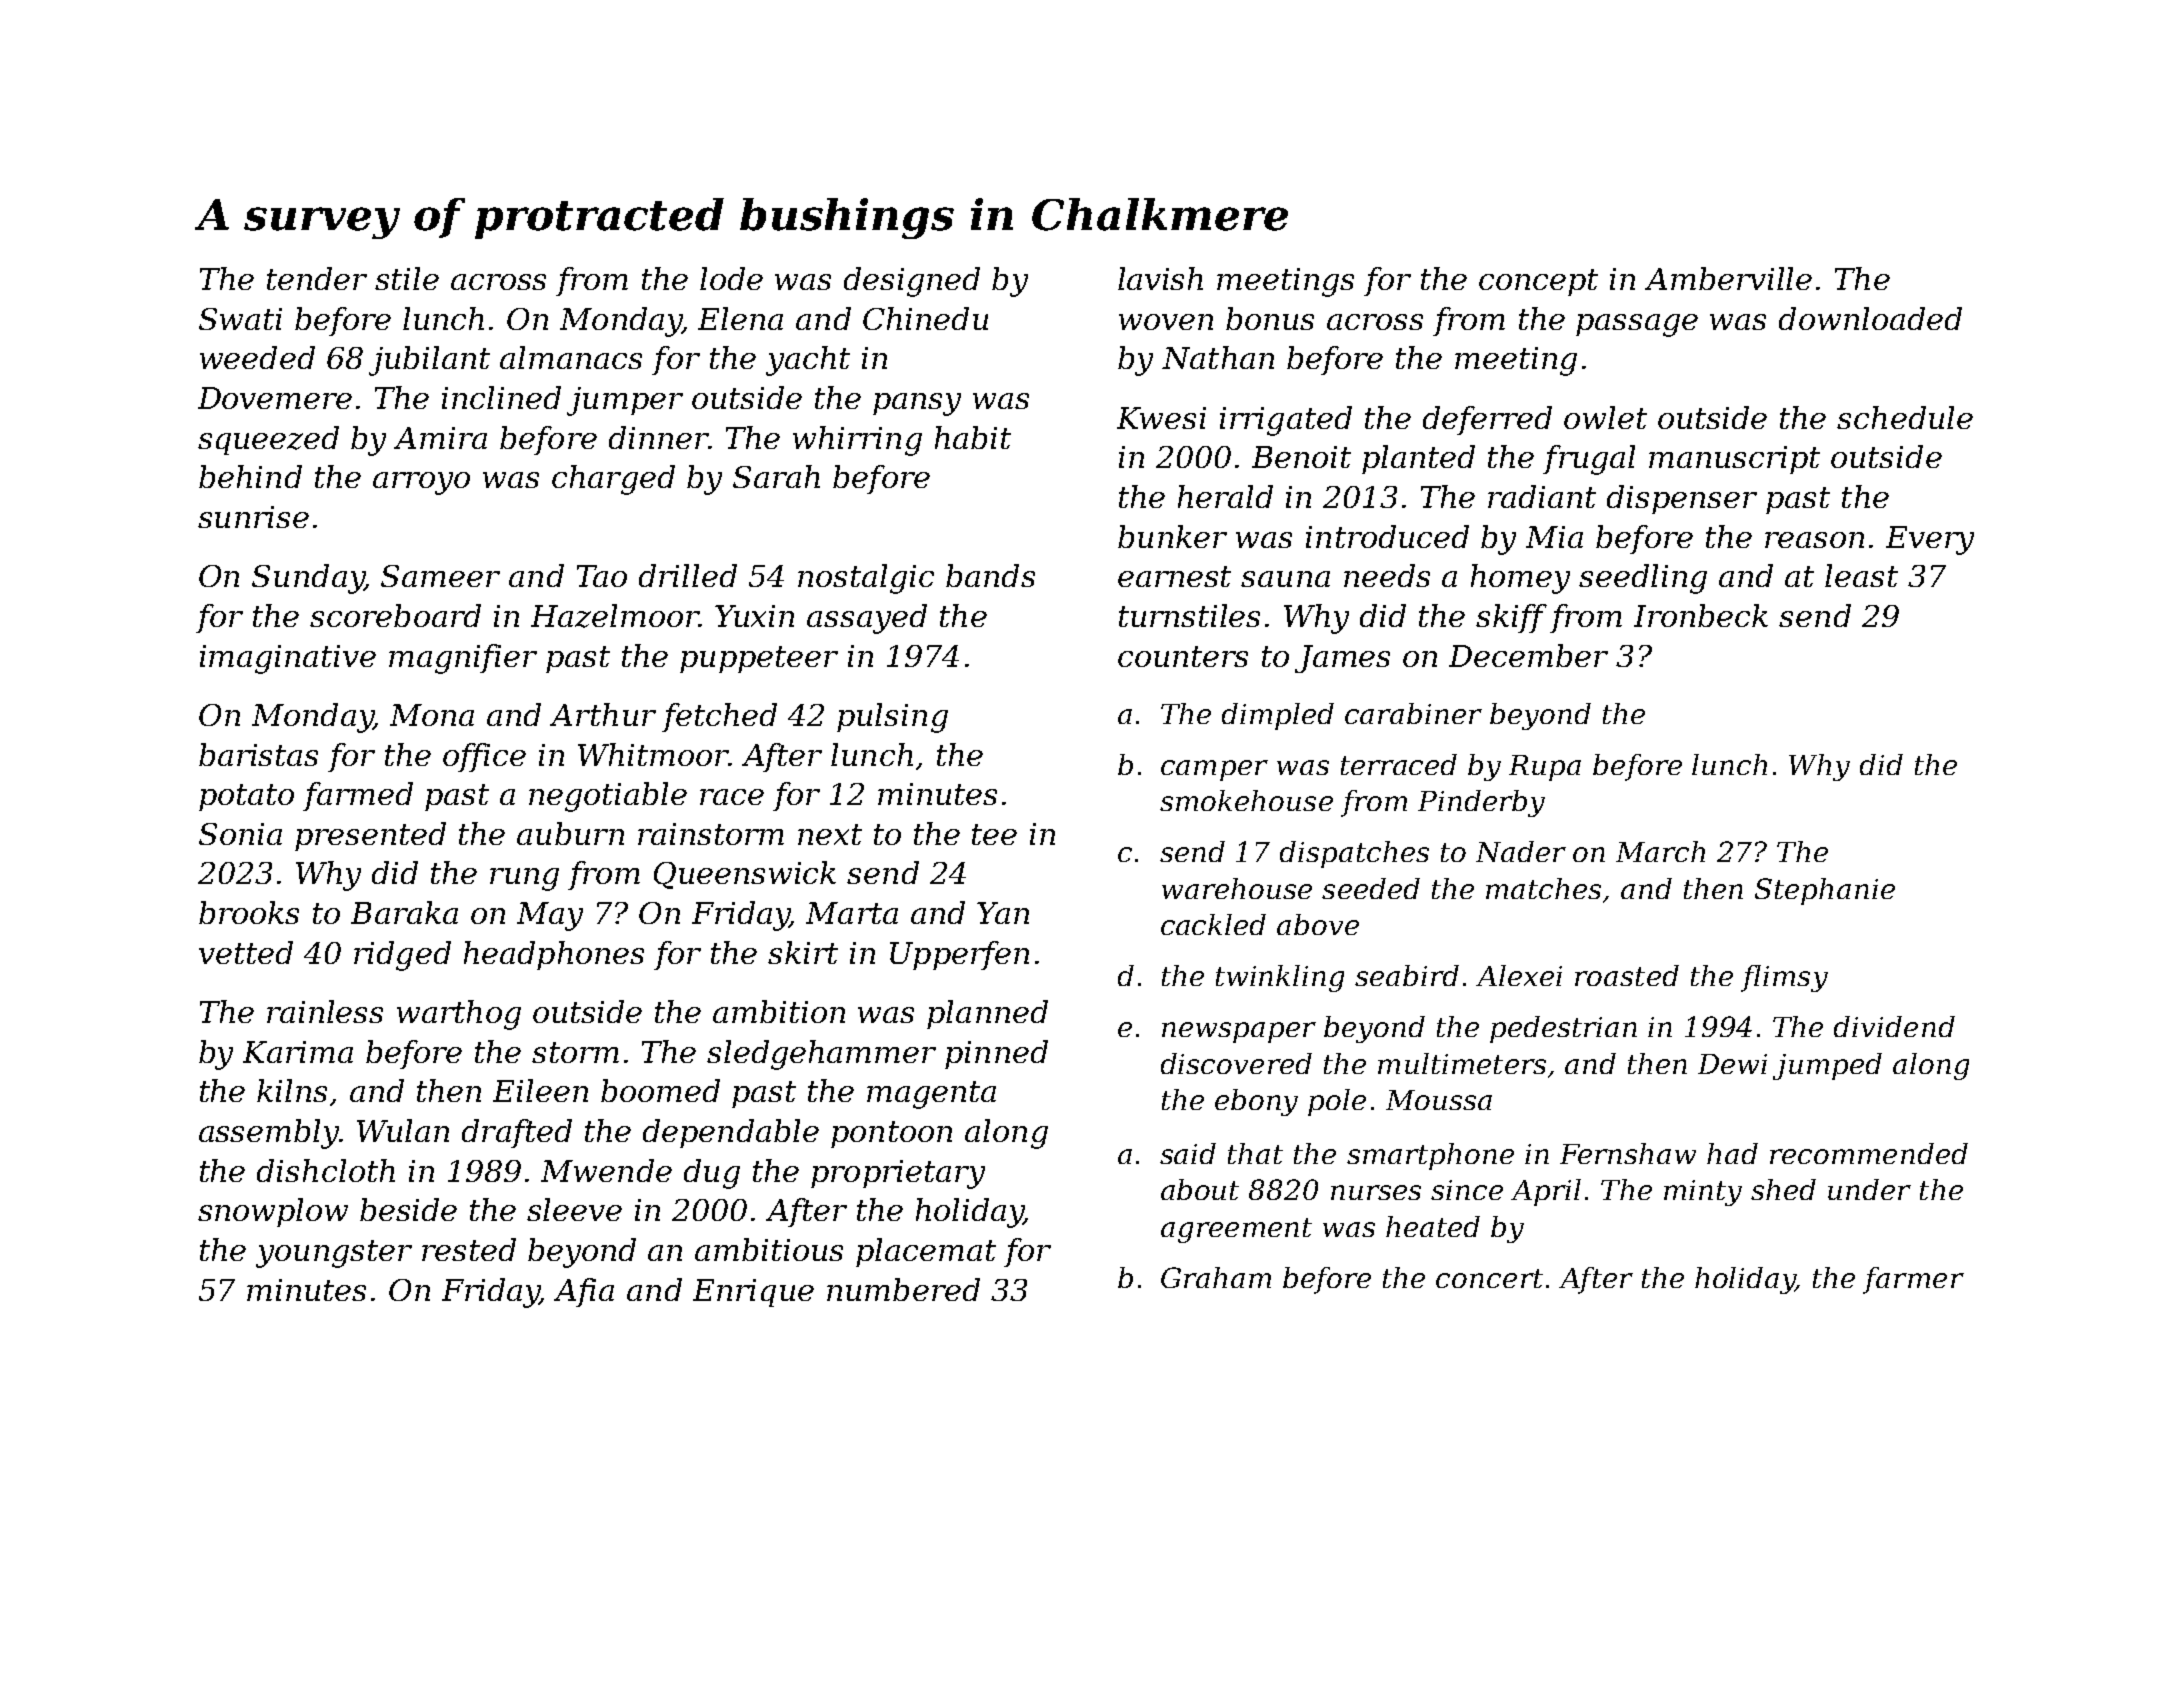 This page has width=2178, height=1683. I want to click on Stephanie, so click(1825, 891).
